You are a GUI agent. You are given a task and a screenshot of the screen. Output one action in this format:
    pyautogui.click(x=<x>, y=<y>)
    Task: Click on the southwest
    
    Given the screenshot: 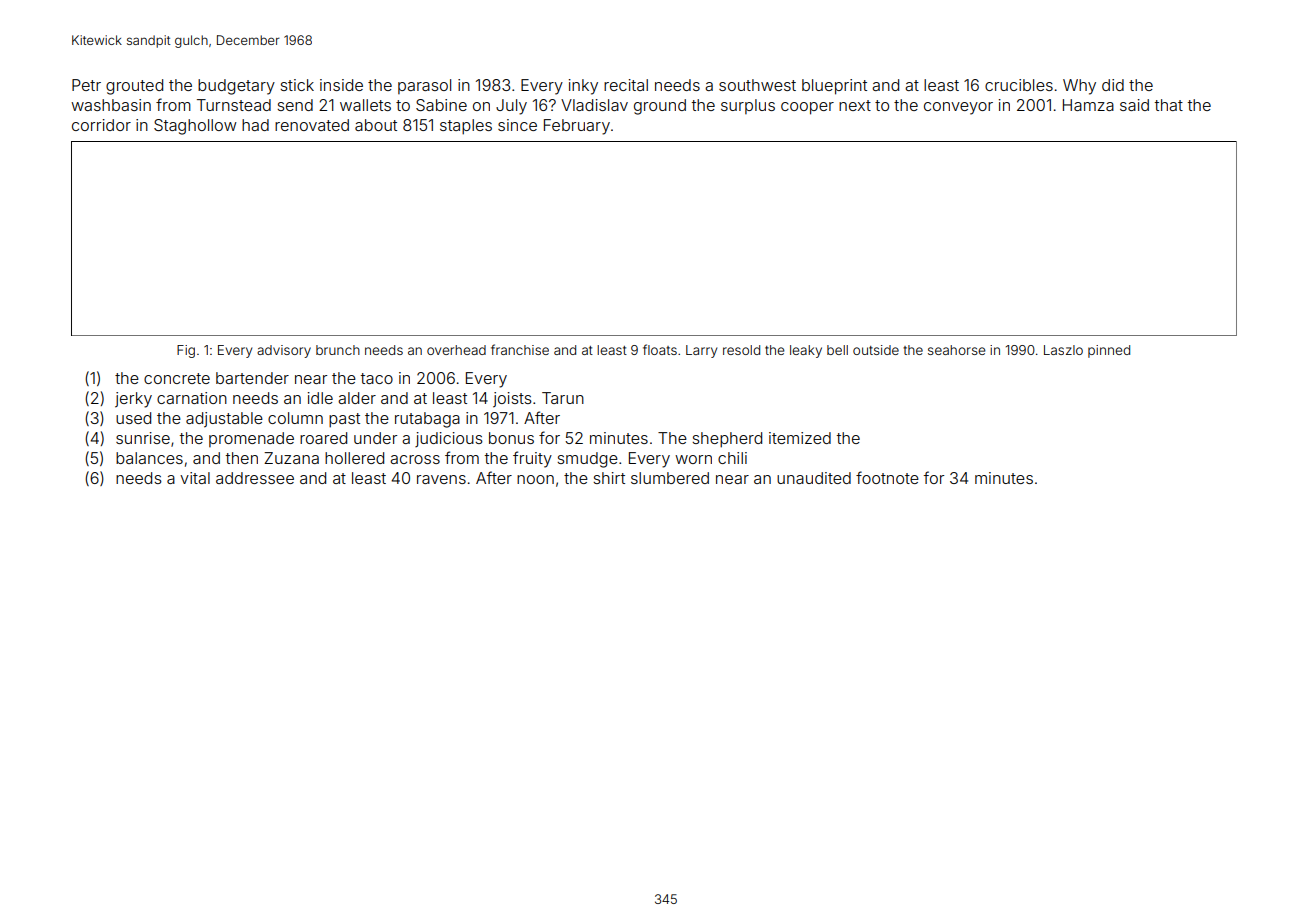 What is the action you would take?
    pyautogui.click(x=757, y=85)
